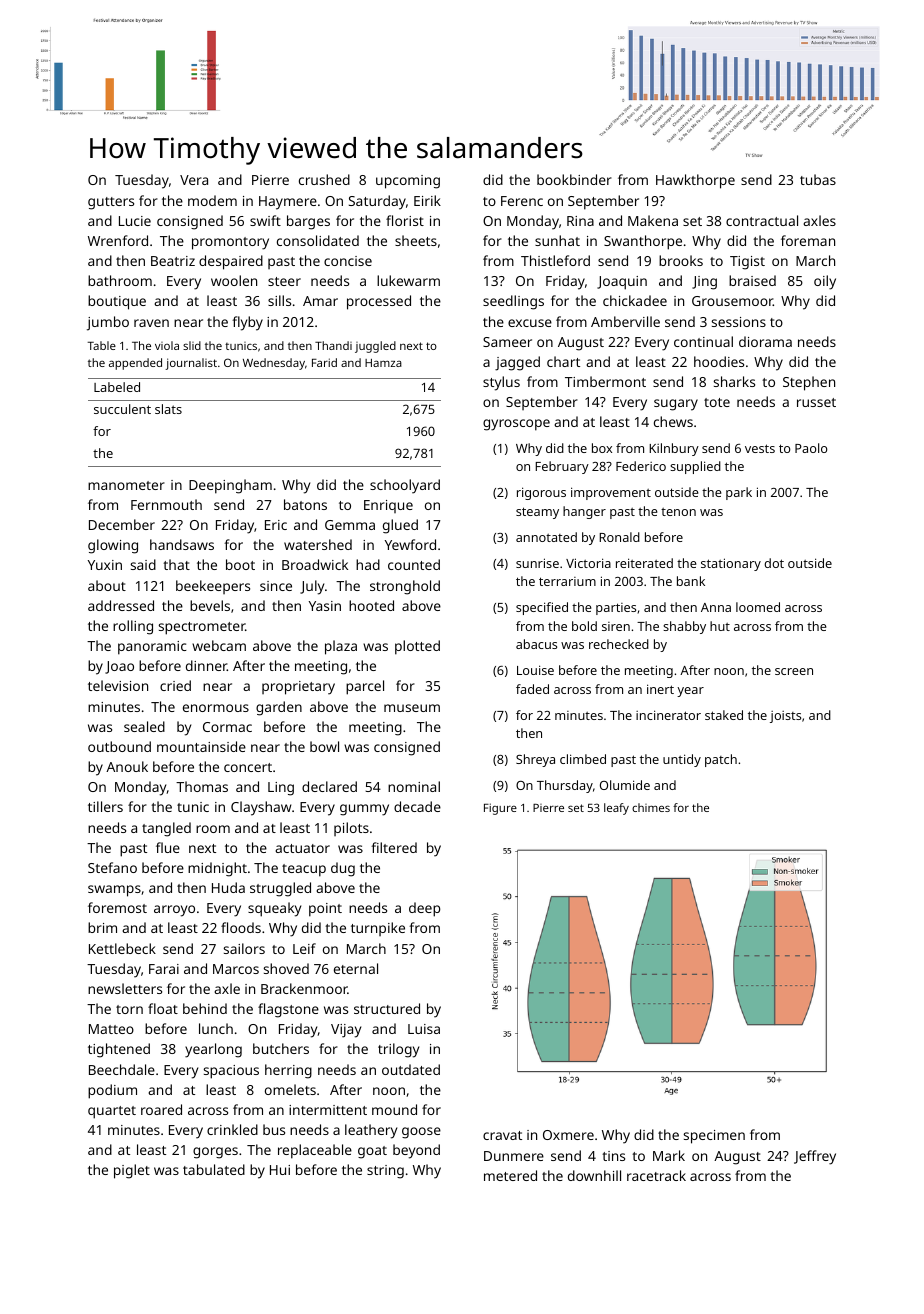 The width and height of the screenshot is (924, 1314). What do you see at coordinates (168, 409) in the screenshot?
I see `slats` at bounding box center [168, 409].
